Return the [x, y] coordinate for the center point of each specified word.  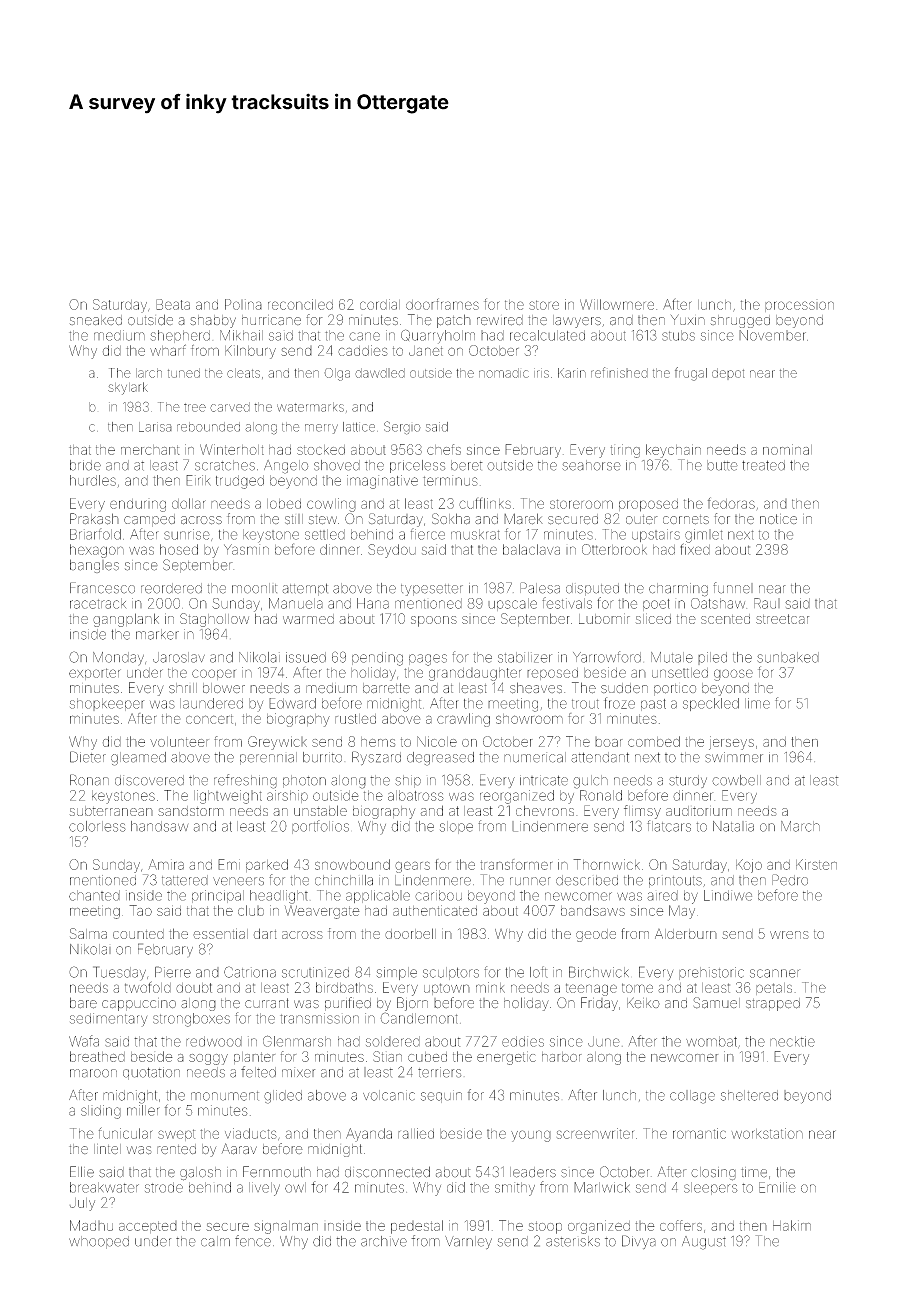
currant [267, 1003]
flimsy [642, 812]
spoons [434, 621]
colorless [97, 826]
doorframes [442, 304]
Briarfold [95, 534]
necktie [792, 1041]
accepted [148, 1227]
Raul [767, 603]
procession [799, 306]
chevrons [545, 810]
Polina [243, 304]
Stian [387, 1056]
